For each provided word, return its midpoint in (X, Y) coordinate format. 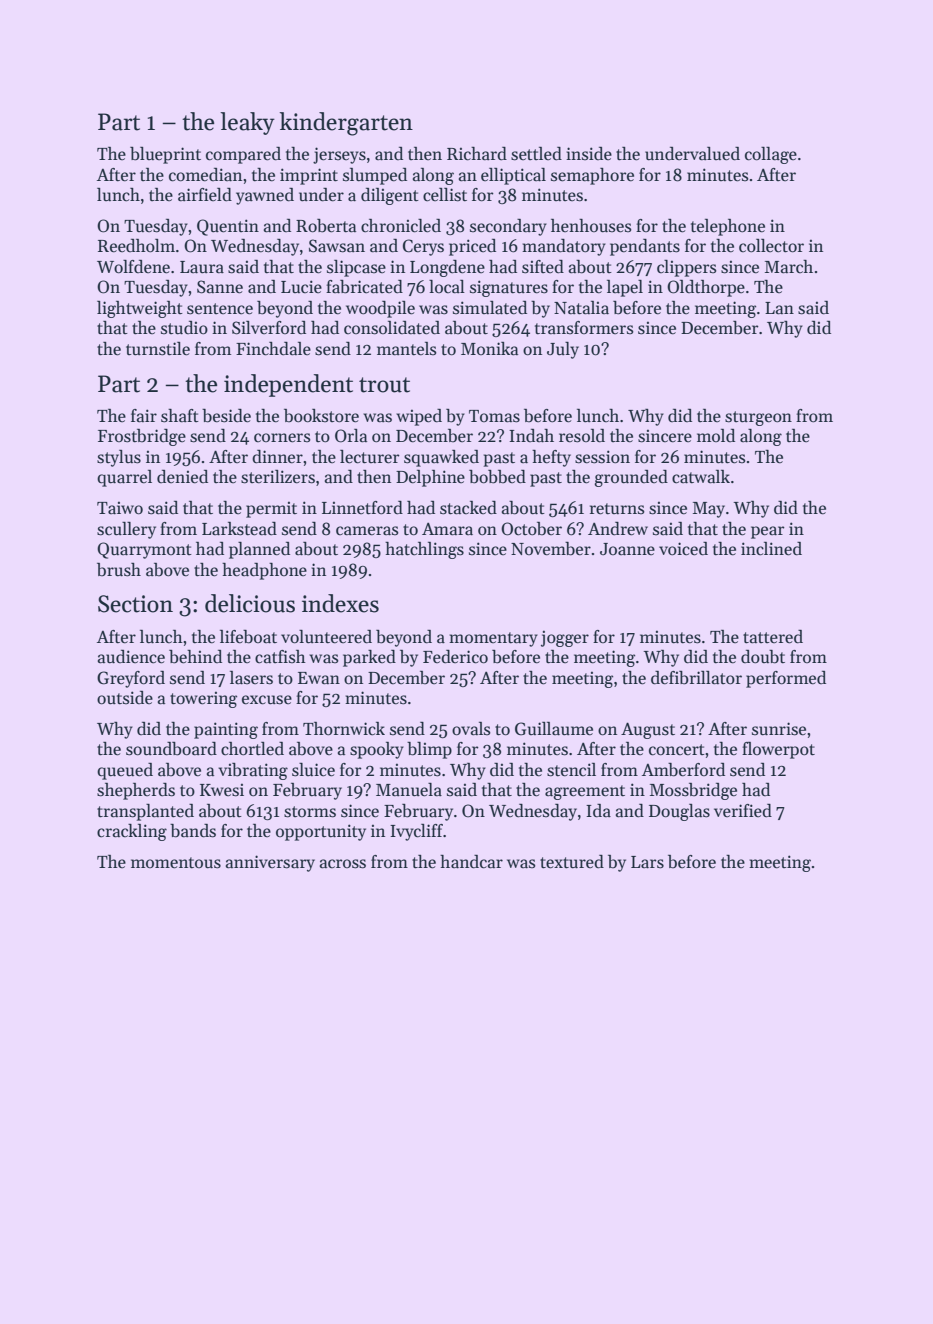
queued (125, 771)
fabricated (364, 287)
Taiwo (120, 508)
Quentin (228, 227)
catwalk (701, 477)
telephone (728, 227)
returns (617, 509)
